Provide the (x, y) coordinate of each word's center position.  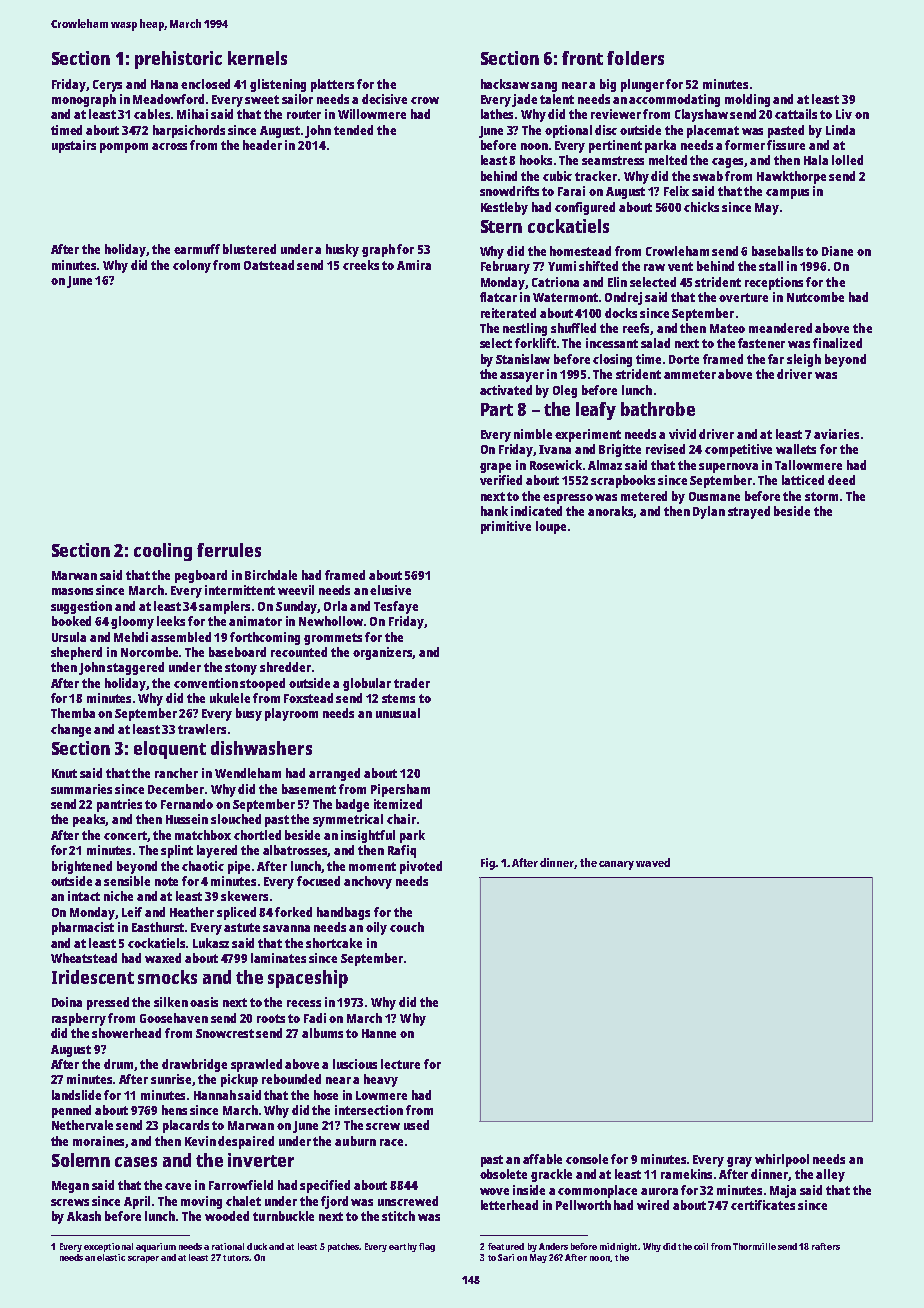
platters (332, 85)
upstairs (74, 146)
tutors (236, 1258)
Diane (837, 251)
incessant (612, 343)
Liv (844, 114)
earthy (403, 1247)
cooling (163, 552)
